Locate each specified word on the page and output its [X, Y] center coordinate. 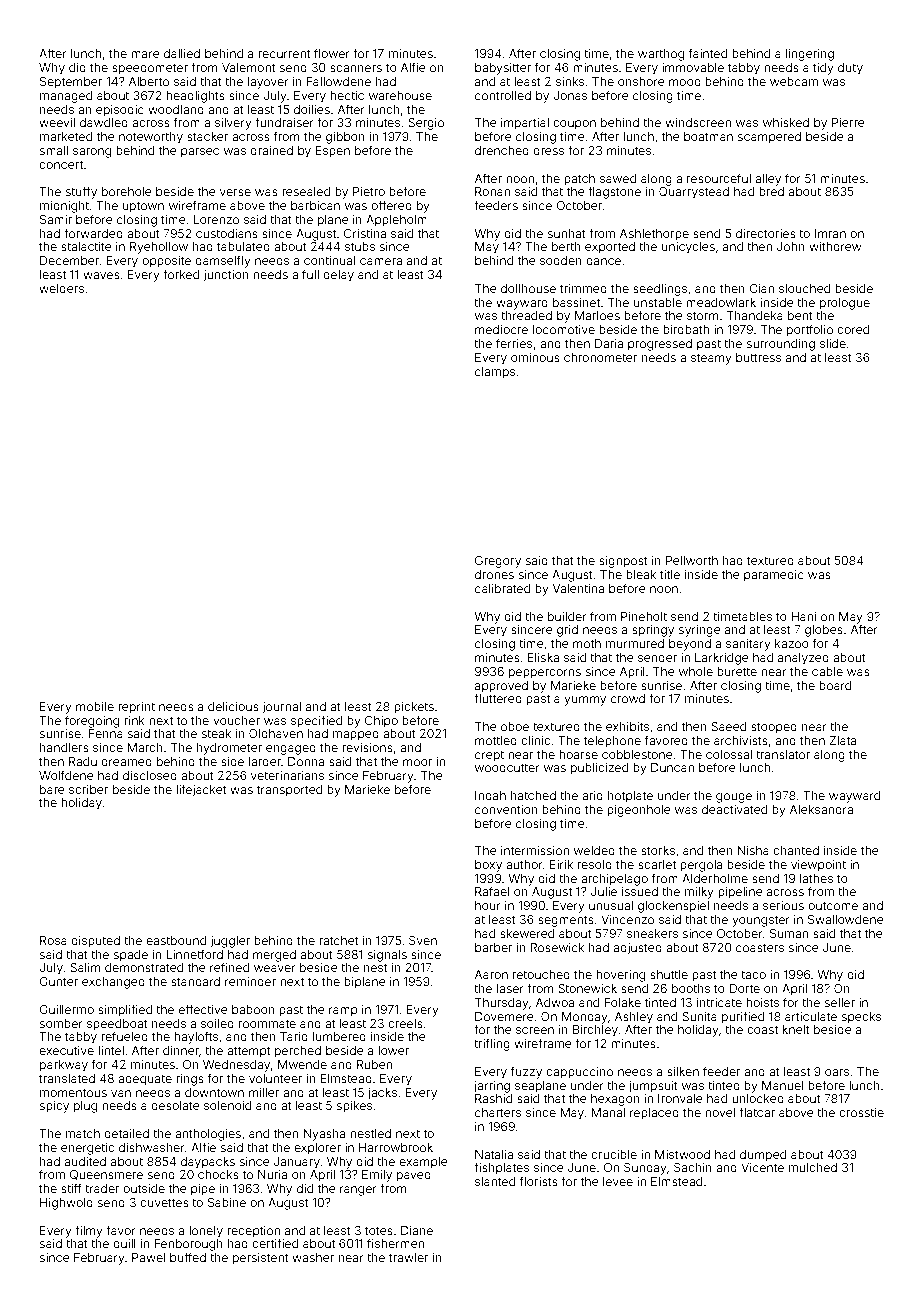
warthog [661, 55]
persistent [261, 1259]
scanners [356, 68]
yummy [585, 701]
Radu [83, 761]
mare [145, 54]
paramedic [774, 576]
